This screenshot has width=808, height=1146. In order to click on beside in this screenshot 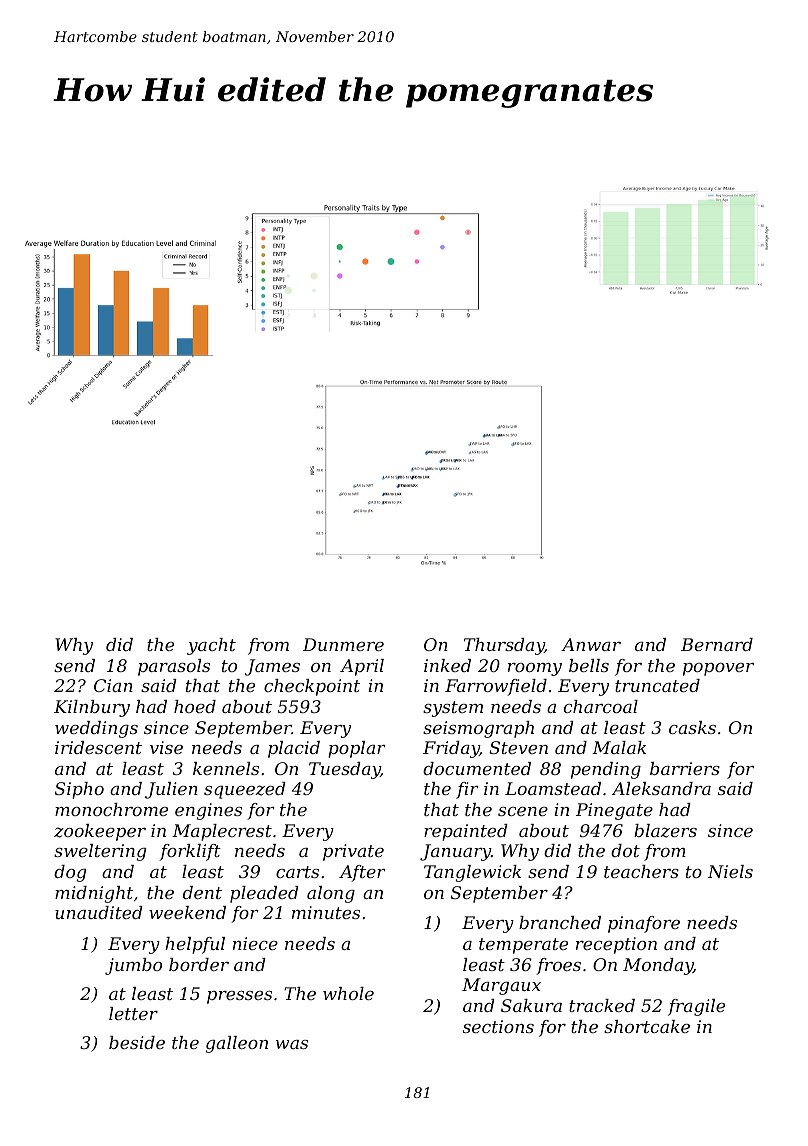, I will do `click(137, 1042)`.
